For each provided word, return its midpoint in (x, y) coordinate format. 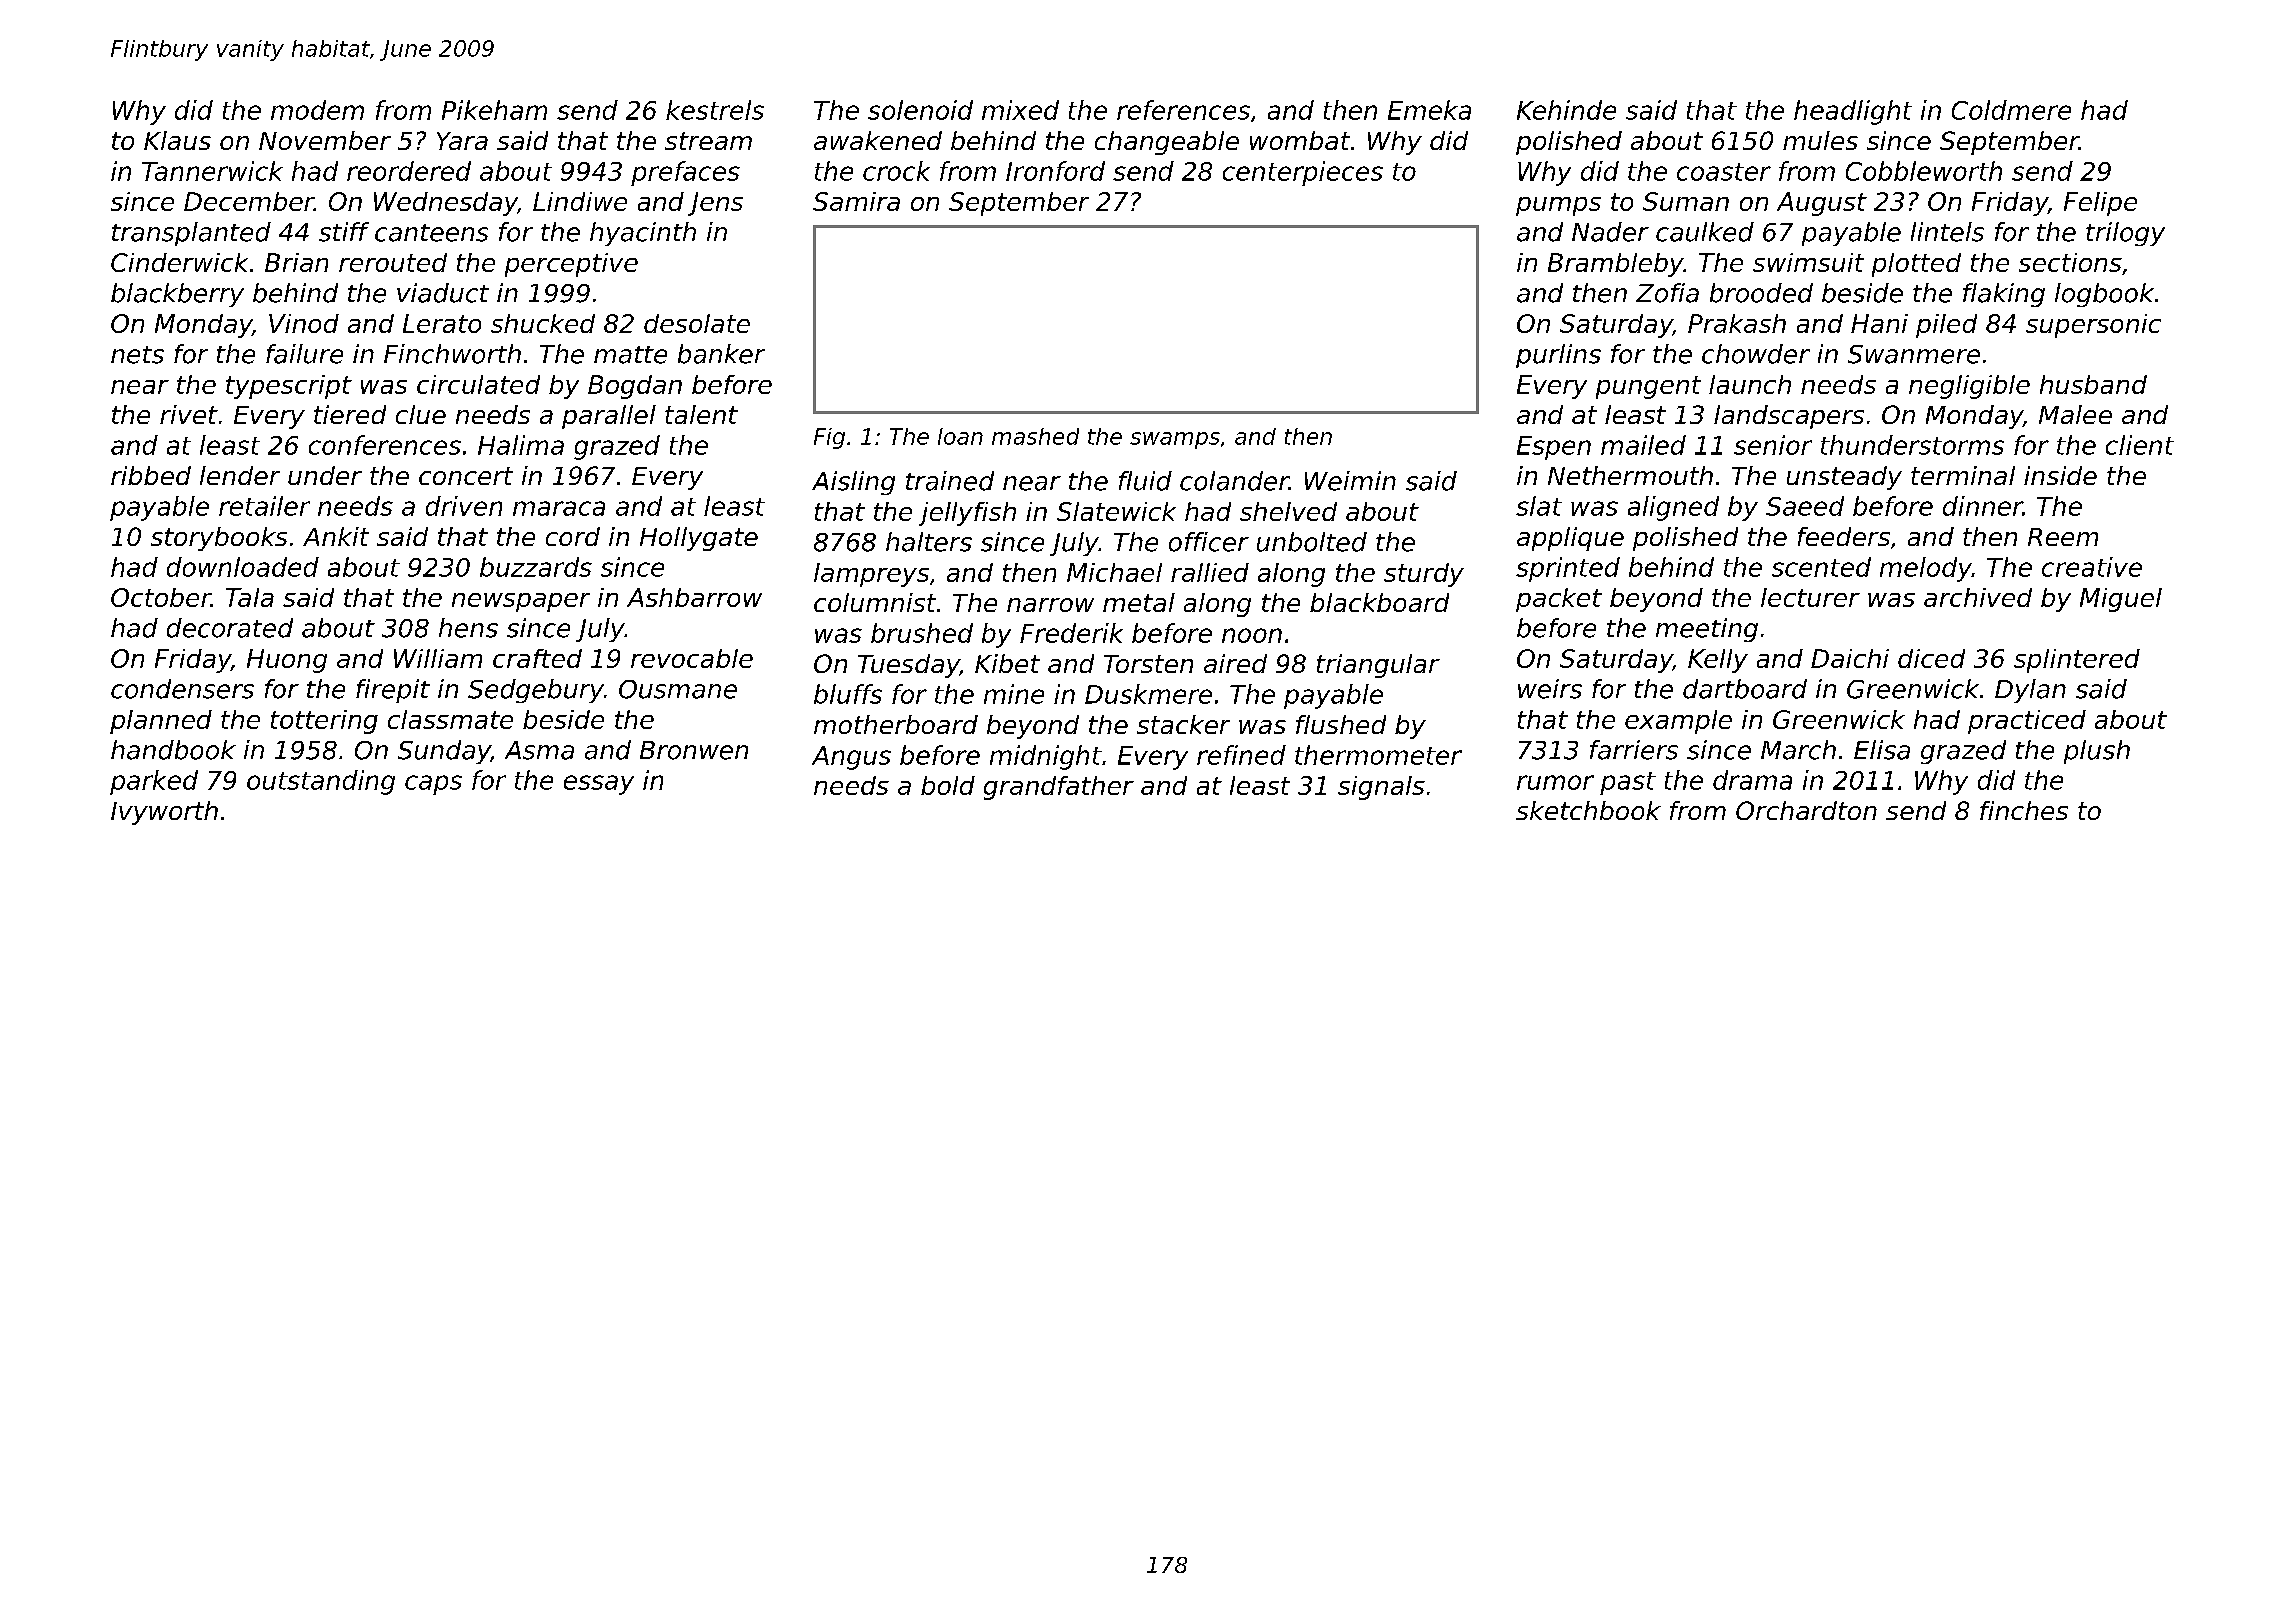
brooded (1761, 293)
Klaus (177, 140)
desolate (697, 323)
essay (599, 785)
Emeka (1429, 110)
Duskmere (1148, 694)
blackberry (177, 295)
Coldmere (2011, 110)
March (1798, 750)
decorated (230, 628)
